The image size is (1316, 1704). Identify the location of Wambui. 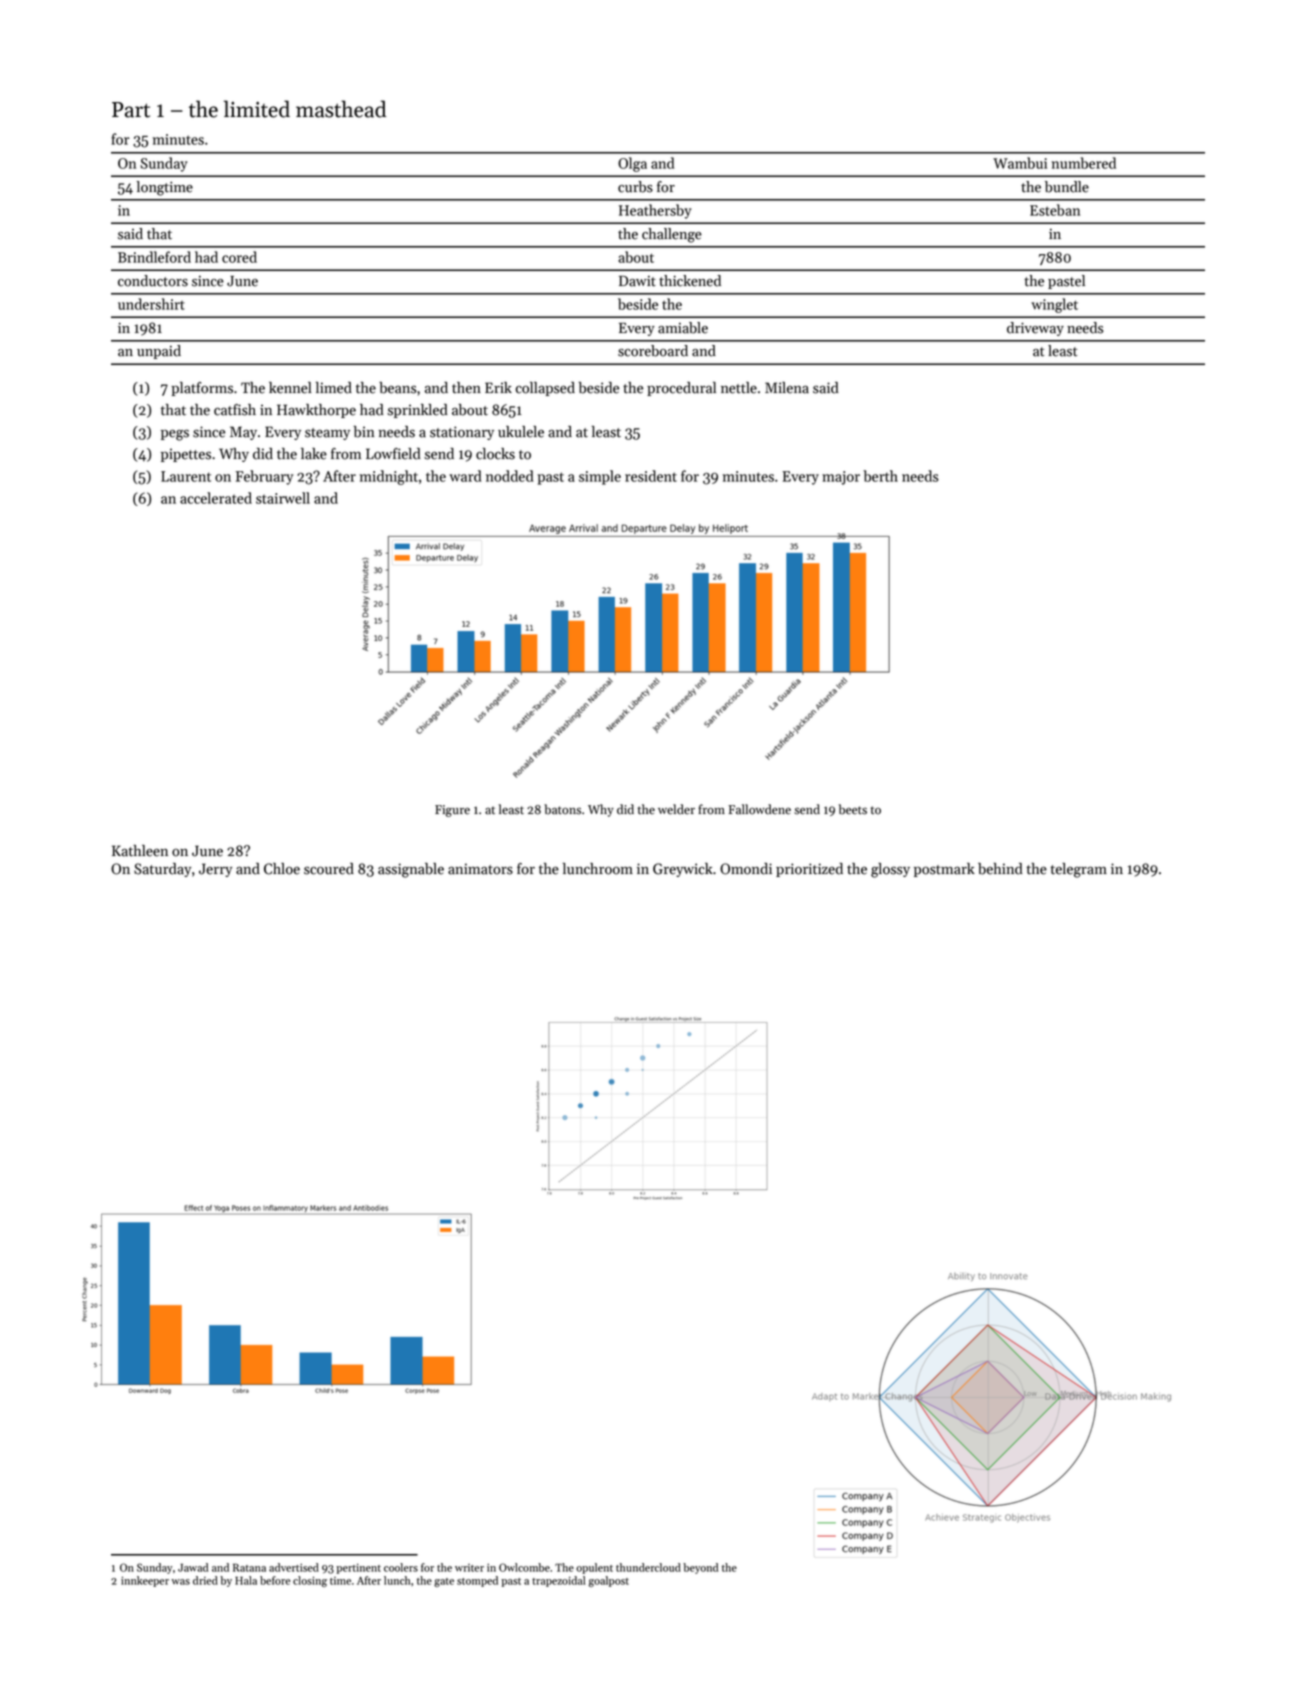
(1020, 163).
